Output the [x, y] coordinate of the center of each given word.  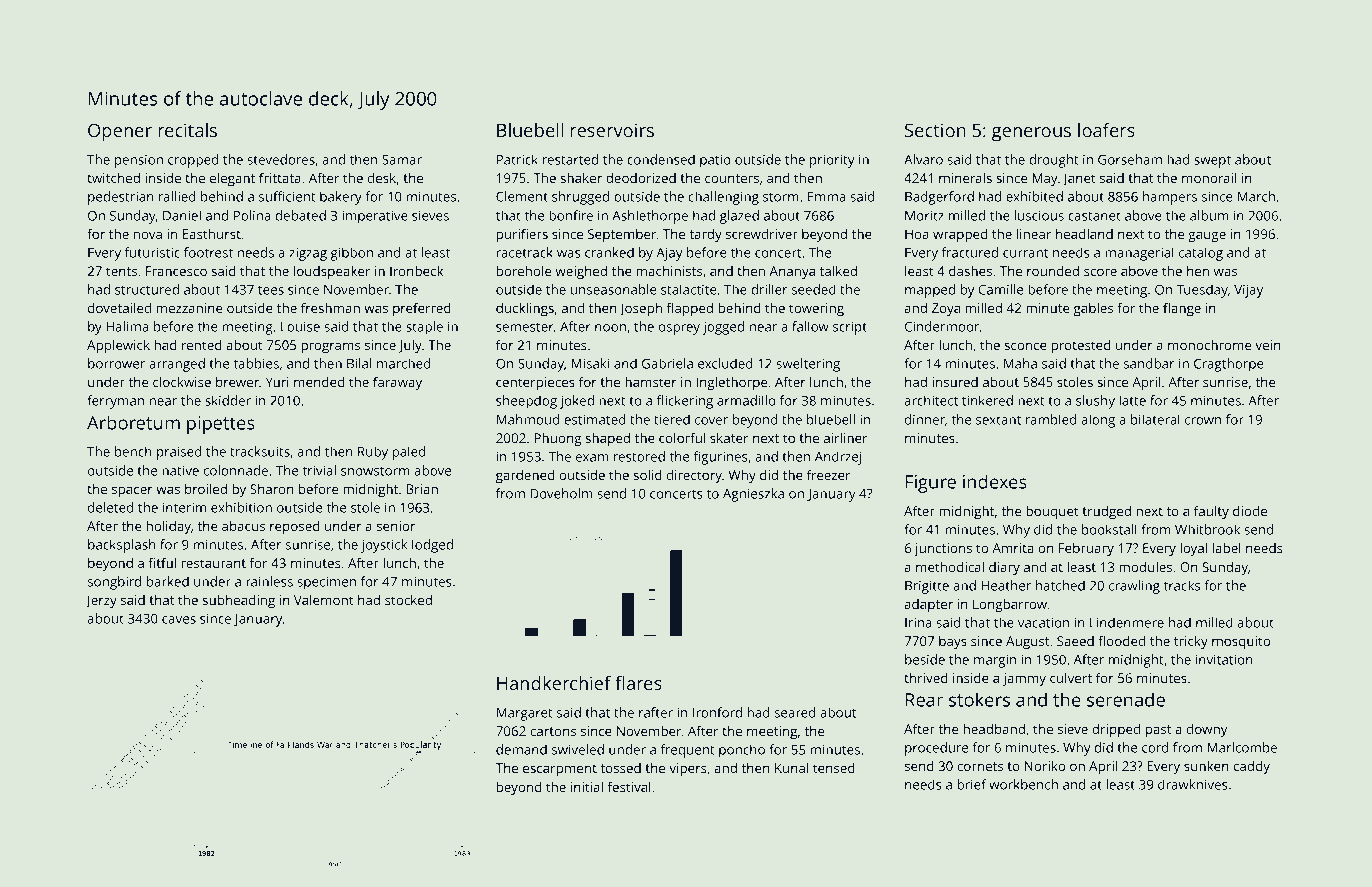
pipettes [221, 425]
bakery [341, 198]
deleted [110, 507]
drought [1054, 161]
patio [715, 161]
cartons [553, 731]
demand [521, 749]
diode [1250, 511]
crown [1203, 421]
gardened [525, 476]
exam [592, 458]
